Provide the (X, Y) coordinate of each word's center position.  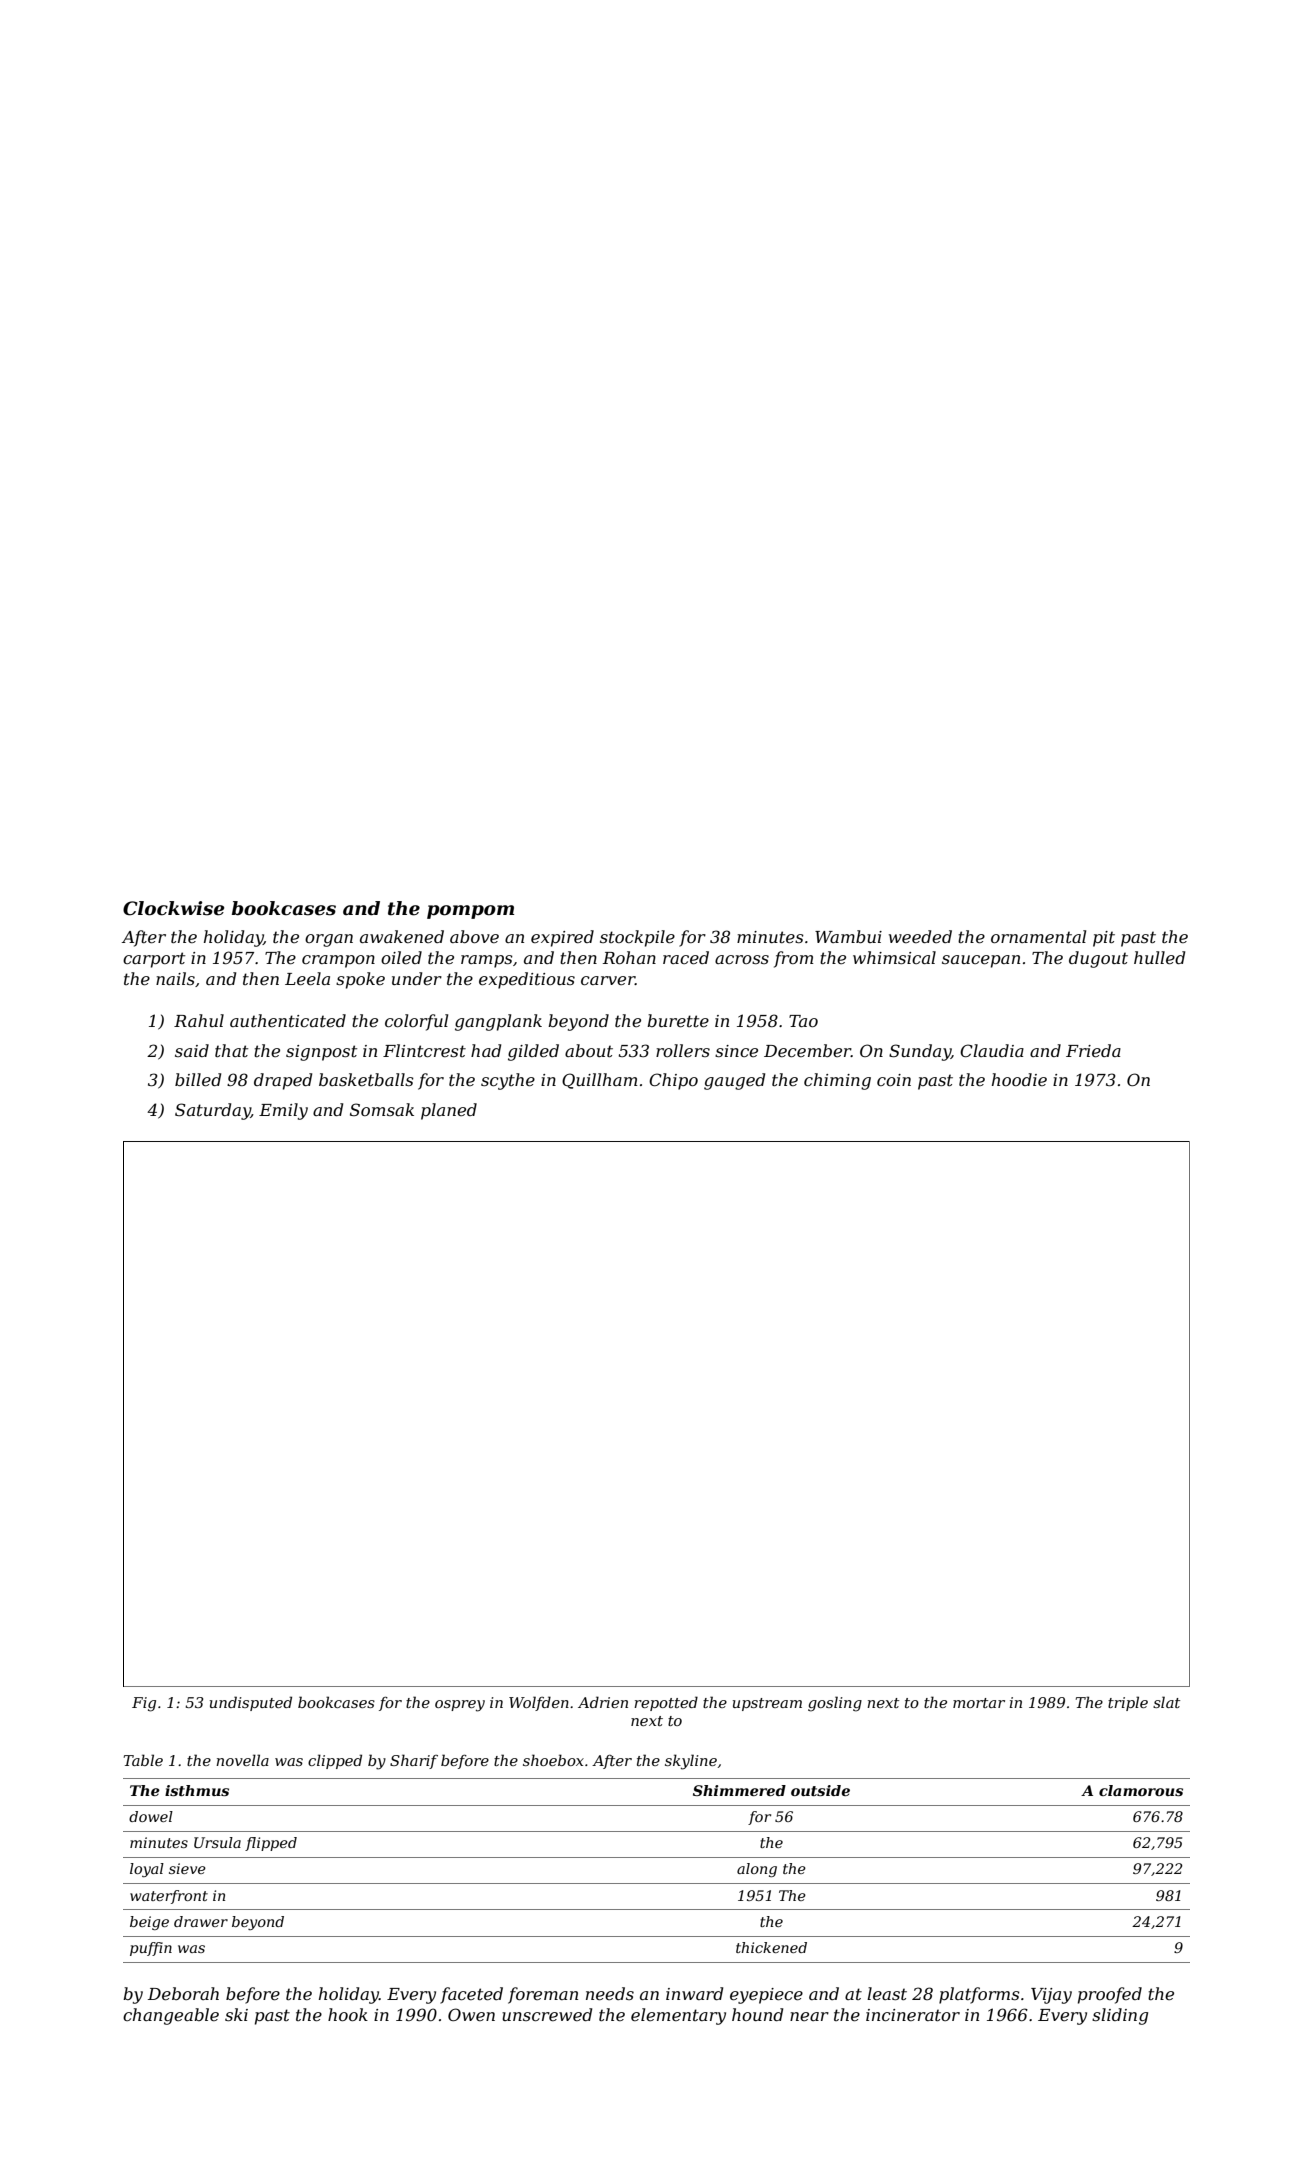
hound (757, 2014)
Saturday (213, 1111)
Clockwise (173, 908)
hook (348, 2014)
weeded (920, 936)
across (742, 959)
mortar (979, 1703)
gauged (734, 1081)
